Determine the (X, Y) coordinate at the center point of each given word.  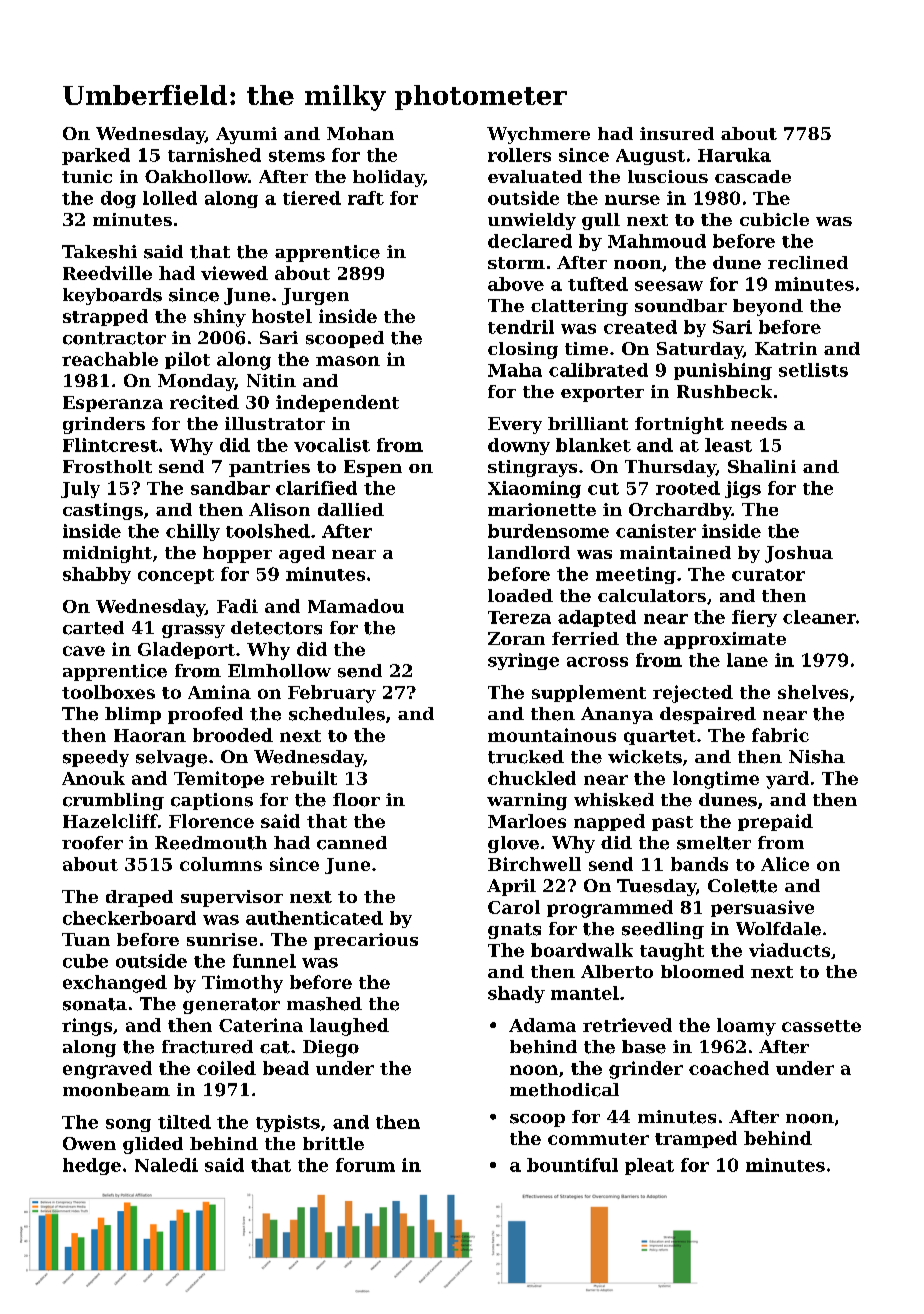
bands (699, 864)
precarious (366, 941)
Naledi (166, 1165)
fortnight (679, 425)
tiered (312, 198)
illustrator (275, 423)
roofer (92, 843)
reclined (808, 262)
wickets (645, 757)
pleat (649, 1166)
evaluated (535, 176)
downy (519, 446)
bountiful (572, 1165)
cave (84, 651)
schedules (337, 714)
